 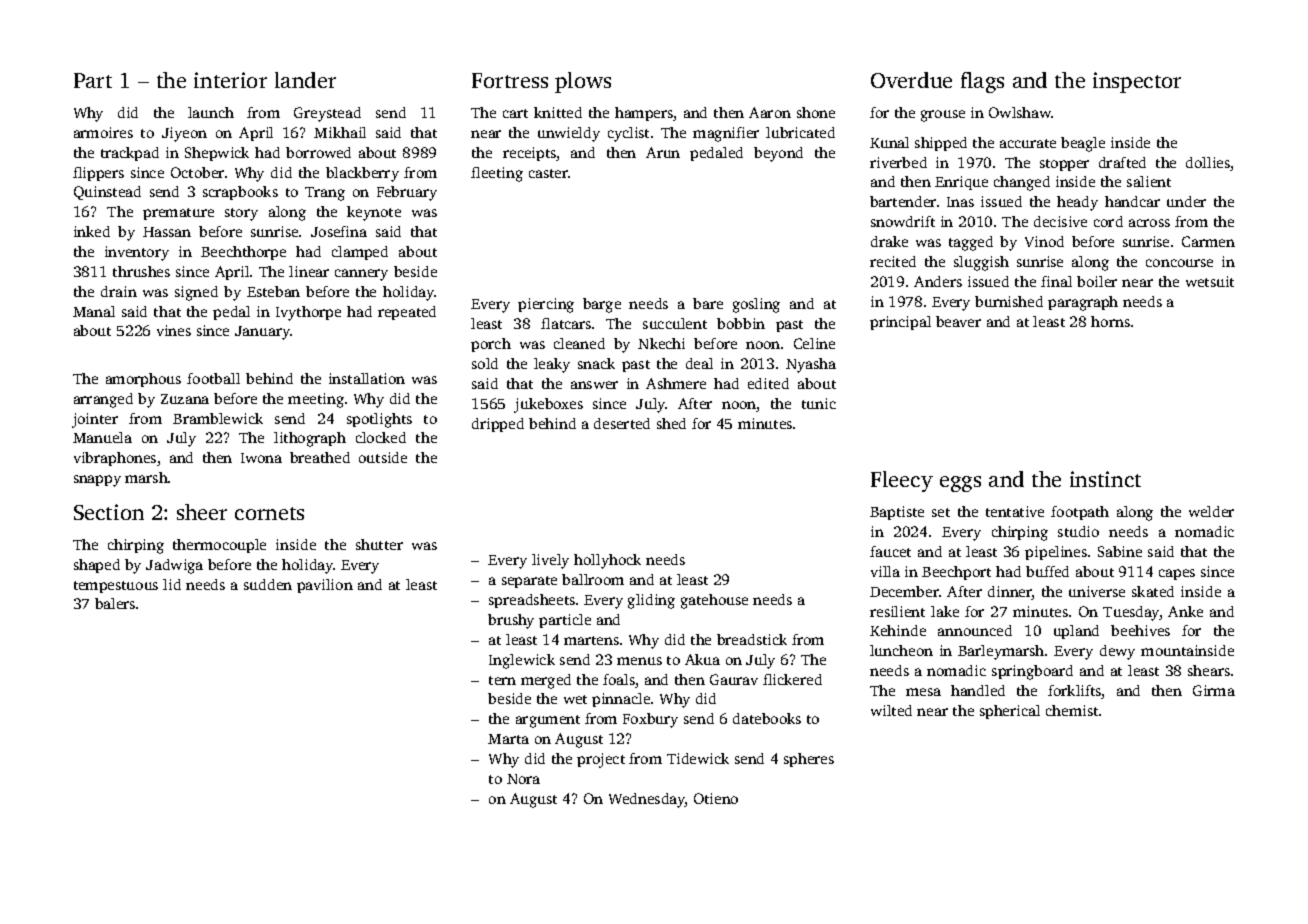 What do you see at coordinates (305, 80) in the screenshot?
I see `lander` at bounding box center [305, 80].
